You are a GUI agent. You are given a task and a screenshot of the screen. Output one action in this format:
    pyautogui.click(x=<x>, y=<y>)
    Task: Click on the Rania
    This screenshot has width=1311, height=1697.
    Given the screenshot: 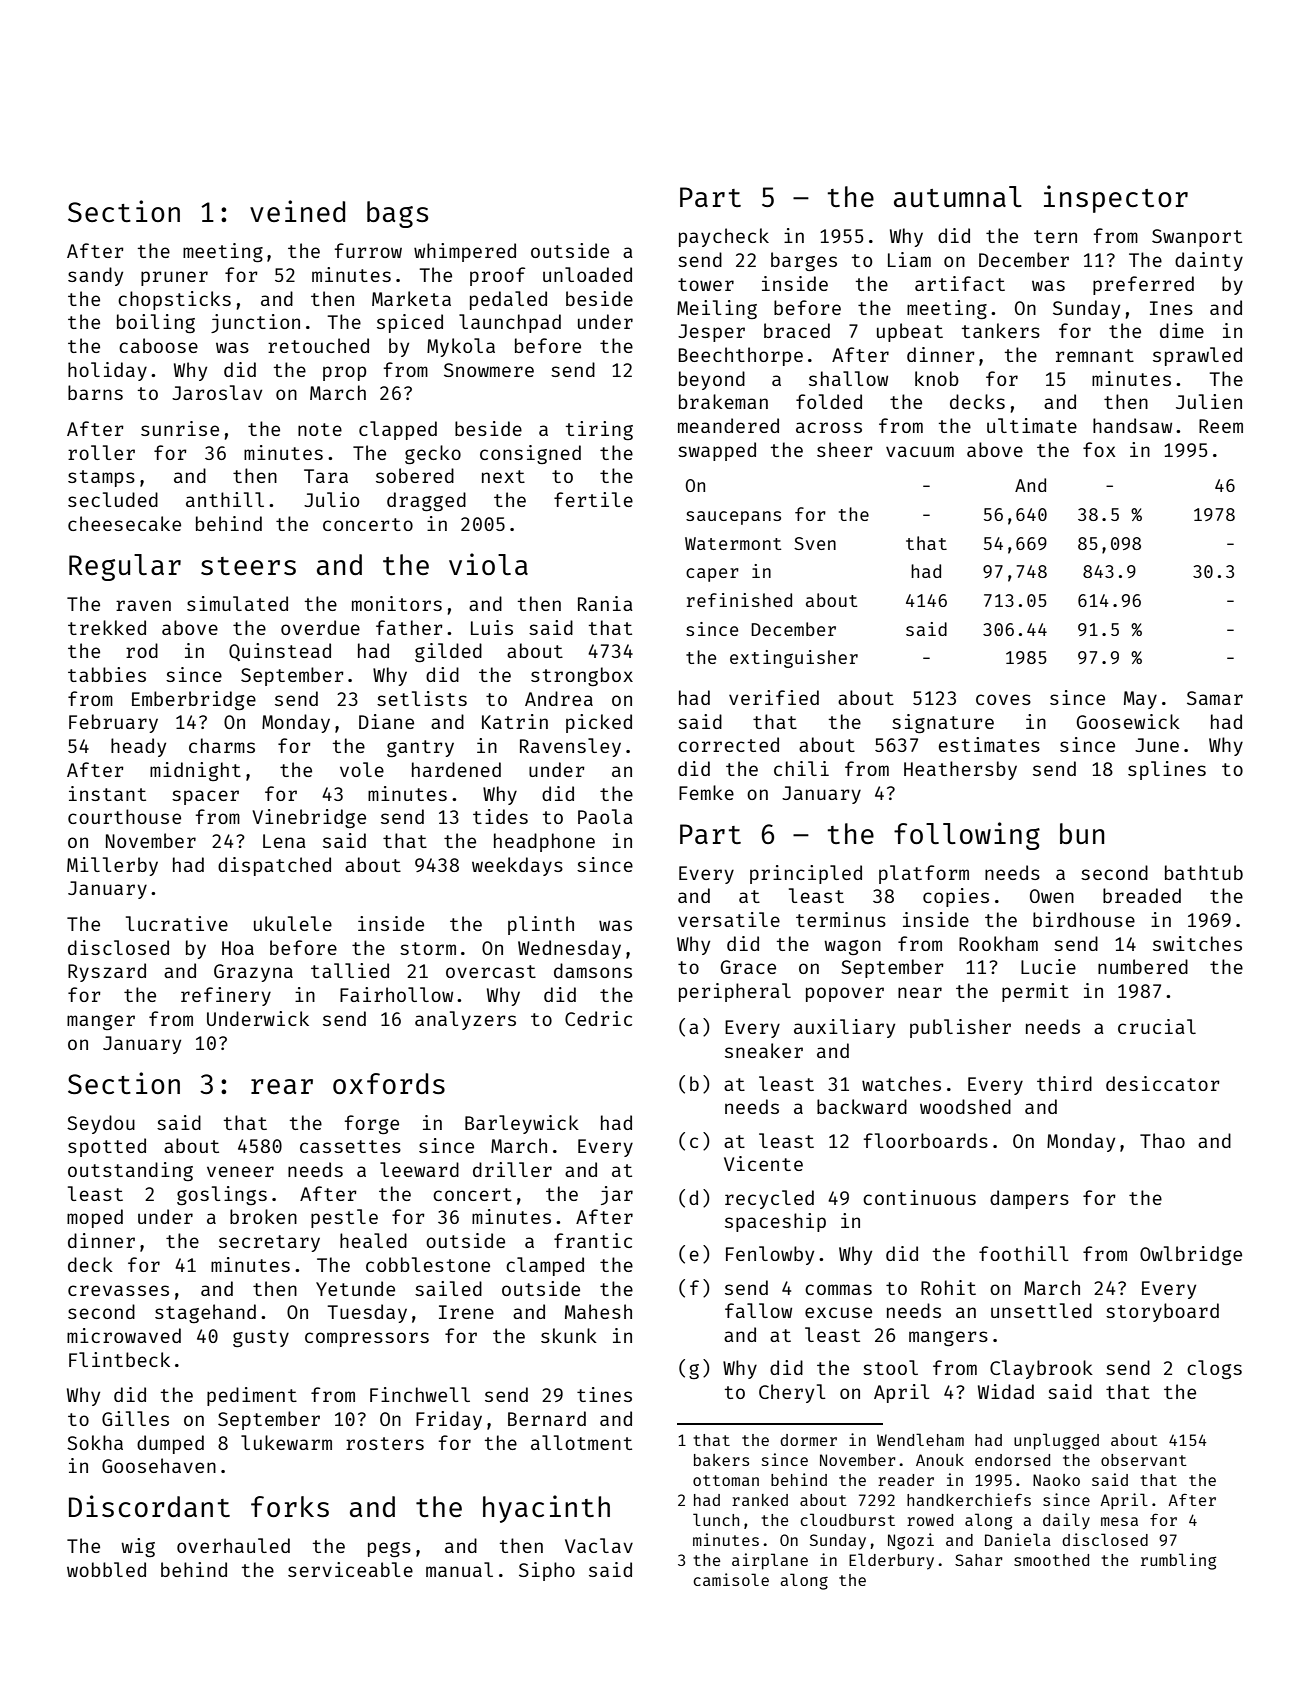 What is the action you would take?
    pyautogui.click(x=605, y=603)
